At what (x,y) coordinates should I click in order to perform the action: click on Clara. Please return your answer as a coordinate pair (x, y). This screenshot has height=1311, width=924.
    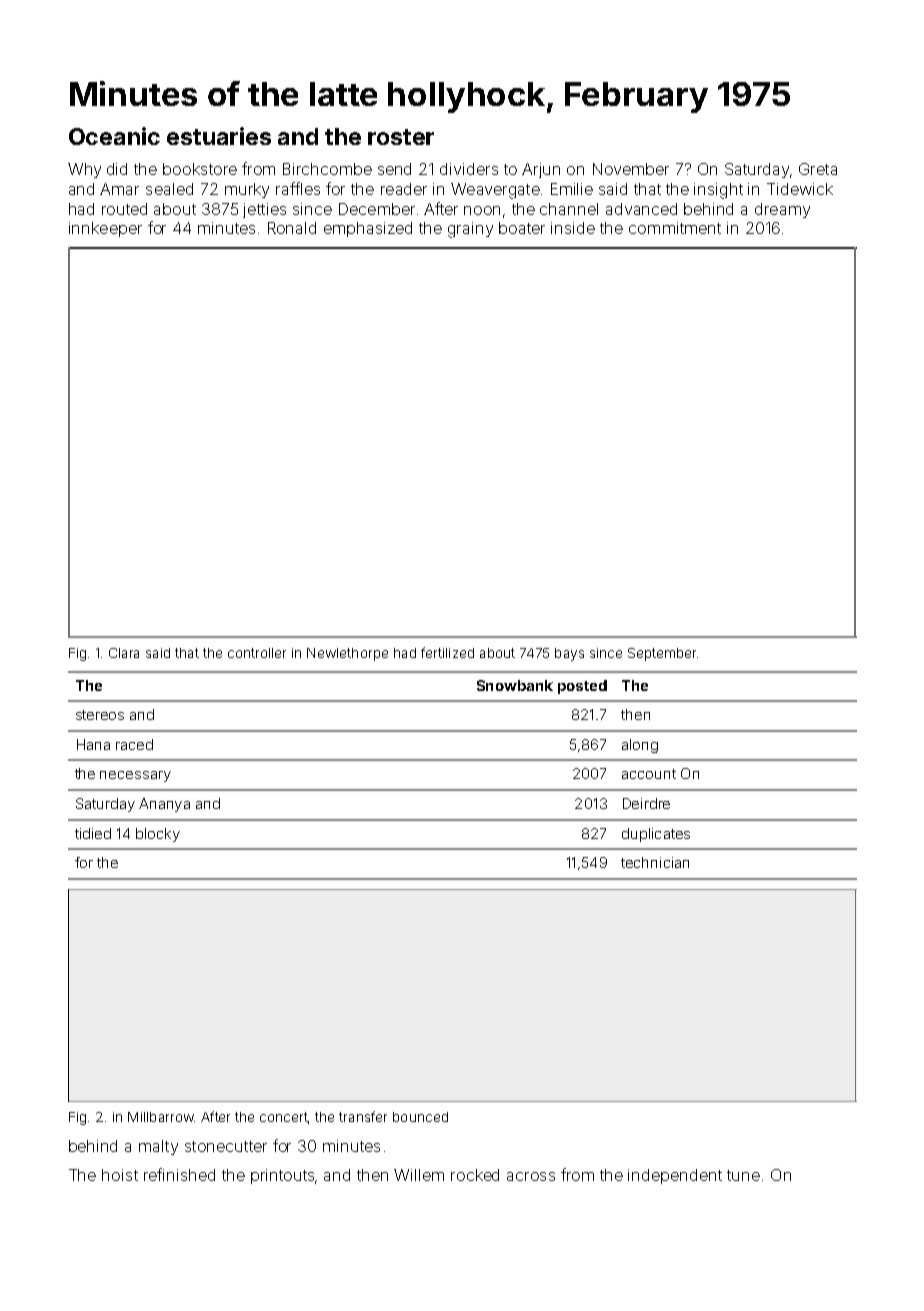
    Looking at the image, I should click on (124, 653).
